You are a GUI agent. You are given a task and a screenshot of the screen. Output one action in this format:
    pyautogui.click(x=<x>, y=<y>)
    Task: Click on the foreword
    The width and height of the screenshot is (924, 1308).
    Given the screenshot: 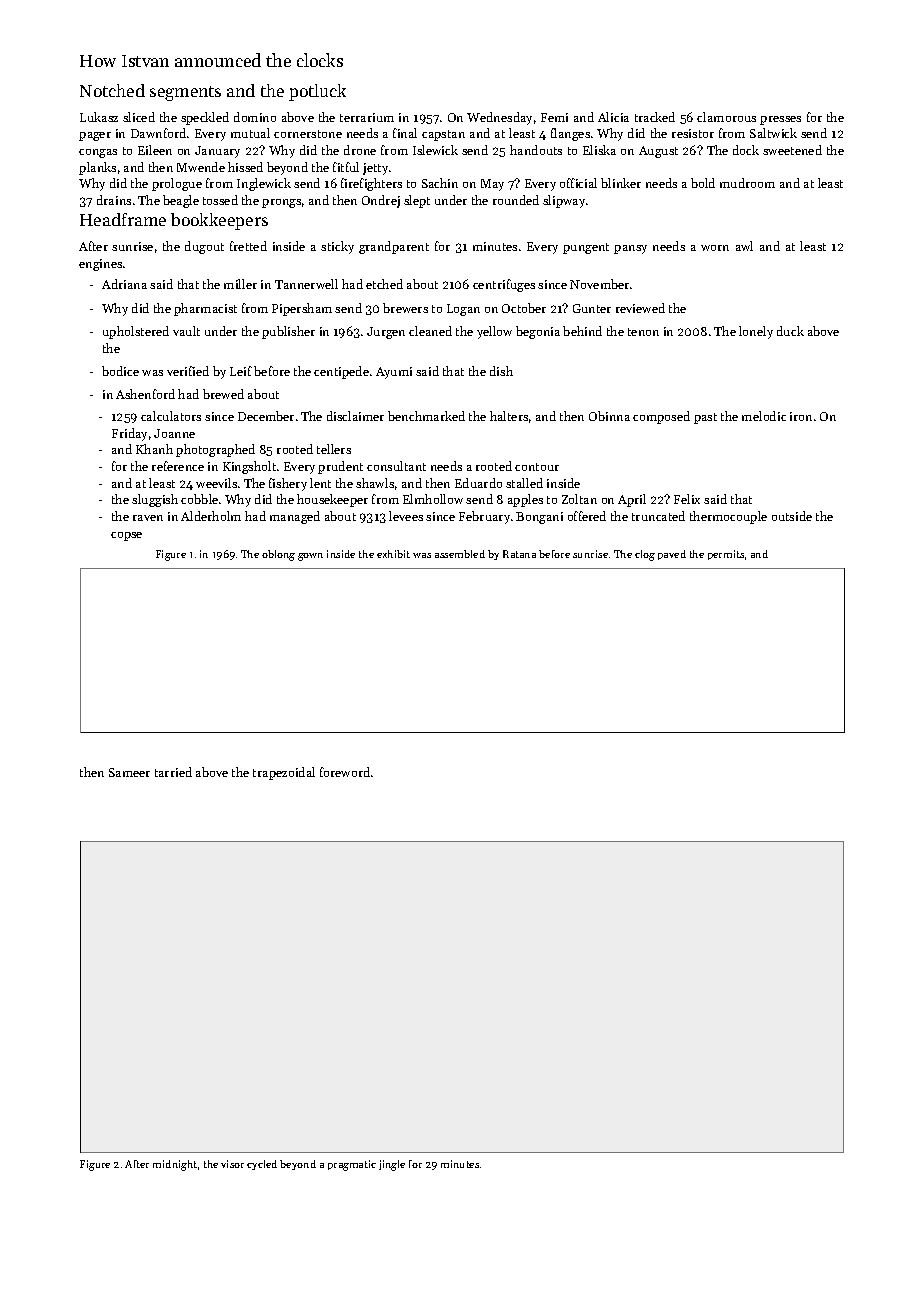 What is the action you would take?
    pyautogui.click(x=345, y=772)
